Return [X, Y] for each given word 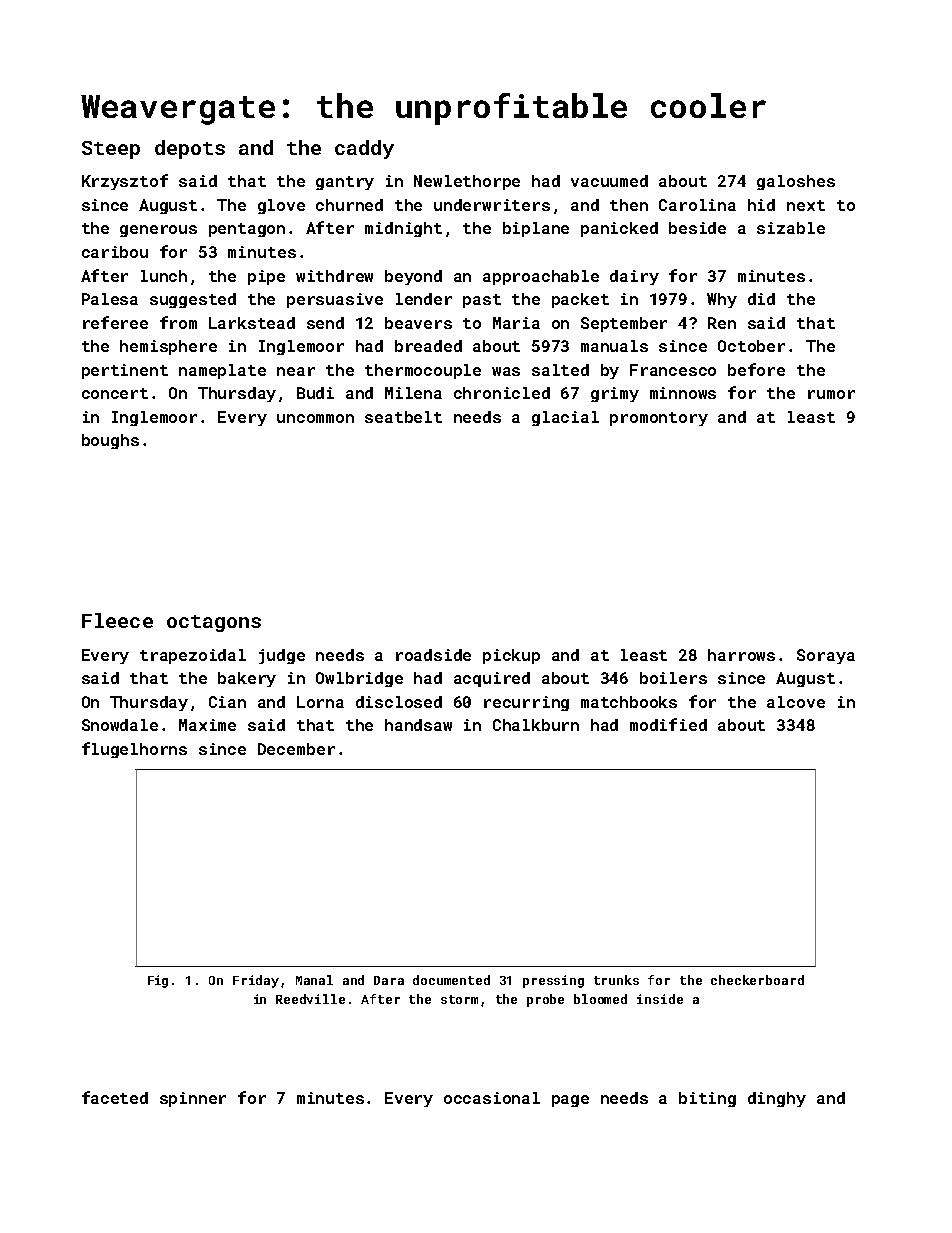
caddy [364, 149]
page [570, 1101]
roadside [433, 655]
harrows [741, 655]
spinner [193, 1099]
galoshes [796, 182]
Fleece [117, 620]
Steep [111, 150]
